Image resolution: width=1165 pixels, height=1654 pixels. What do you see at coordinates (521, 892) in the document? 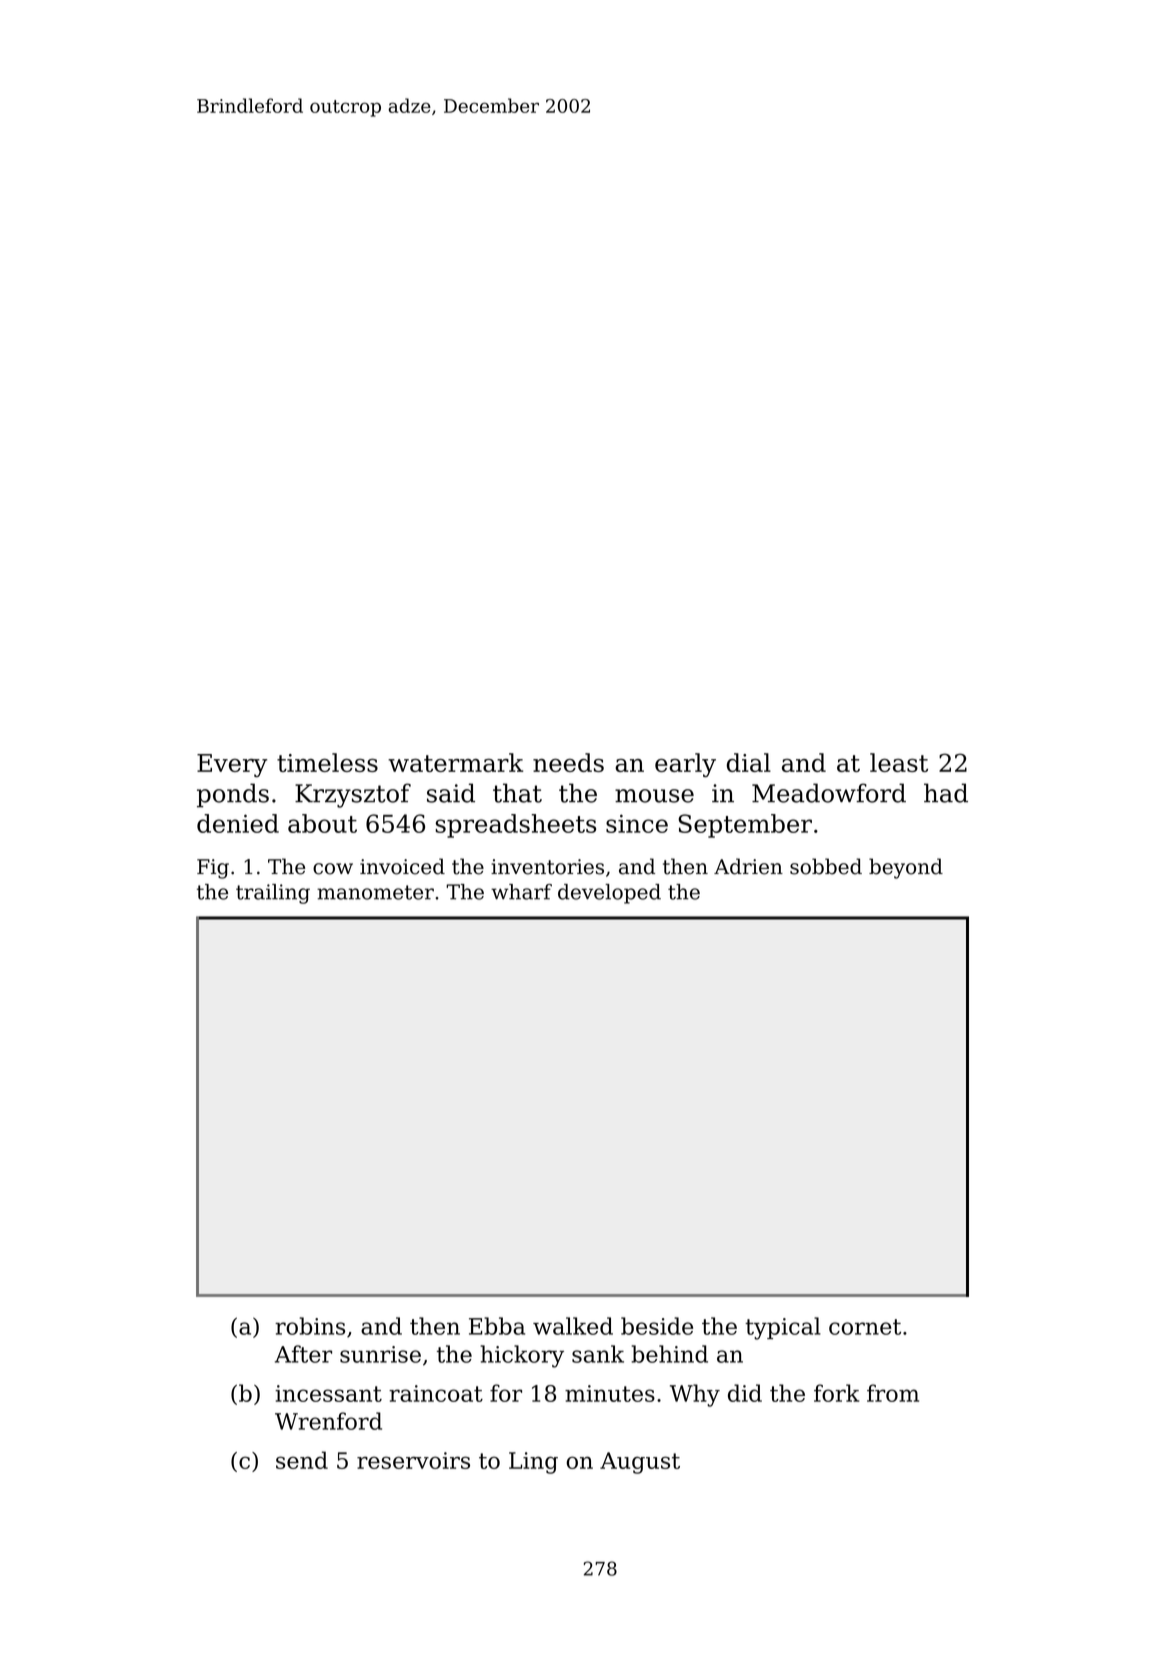
I see `wharf` at bounding box center [521, 892].
